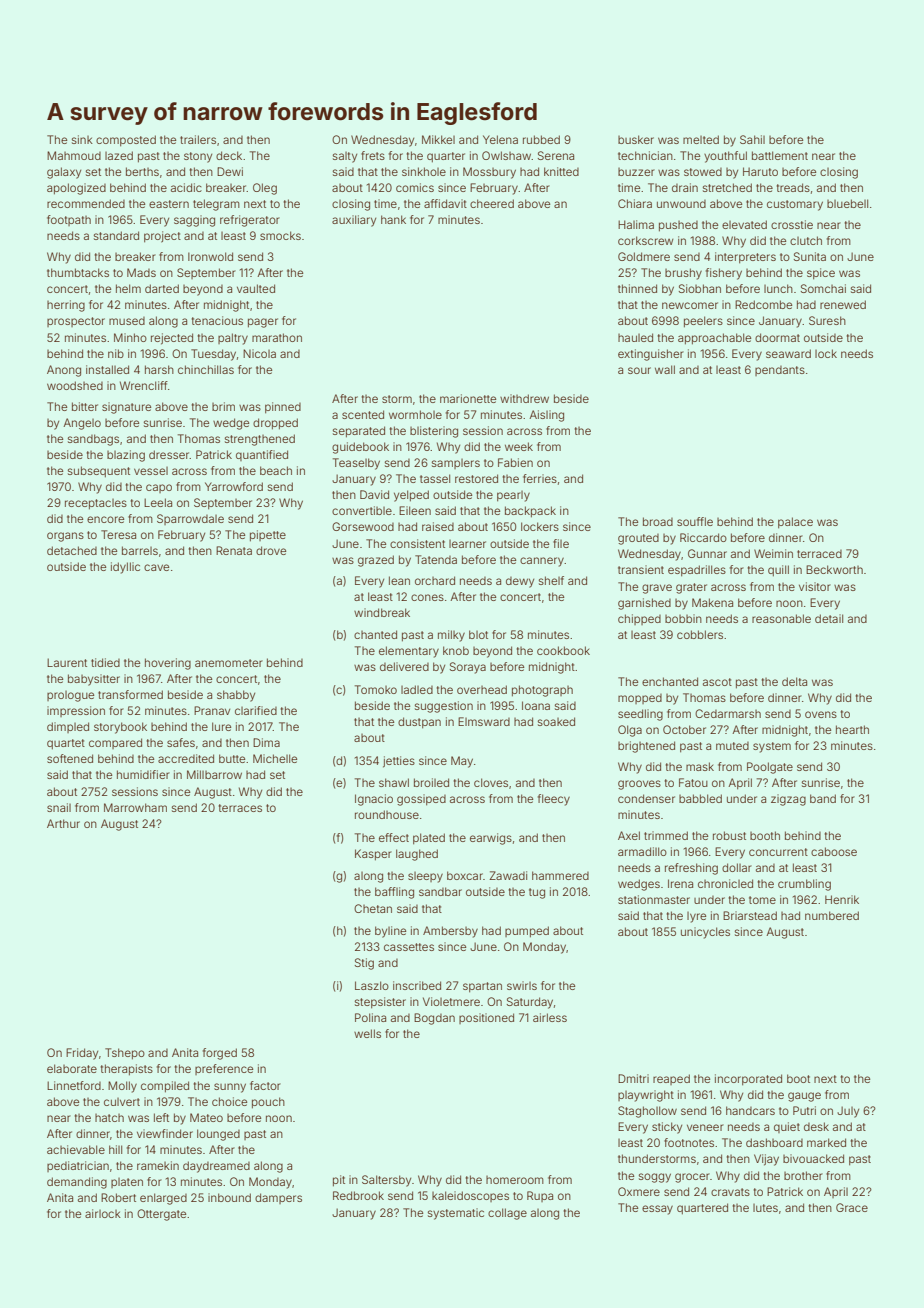 Image resolution: width=924 pixels, height=1308 pixels. Describe the element at coordinates (230, 1088) in the image. I see `sunny` at that location.
